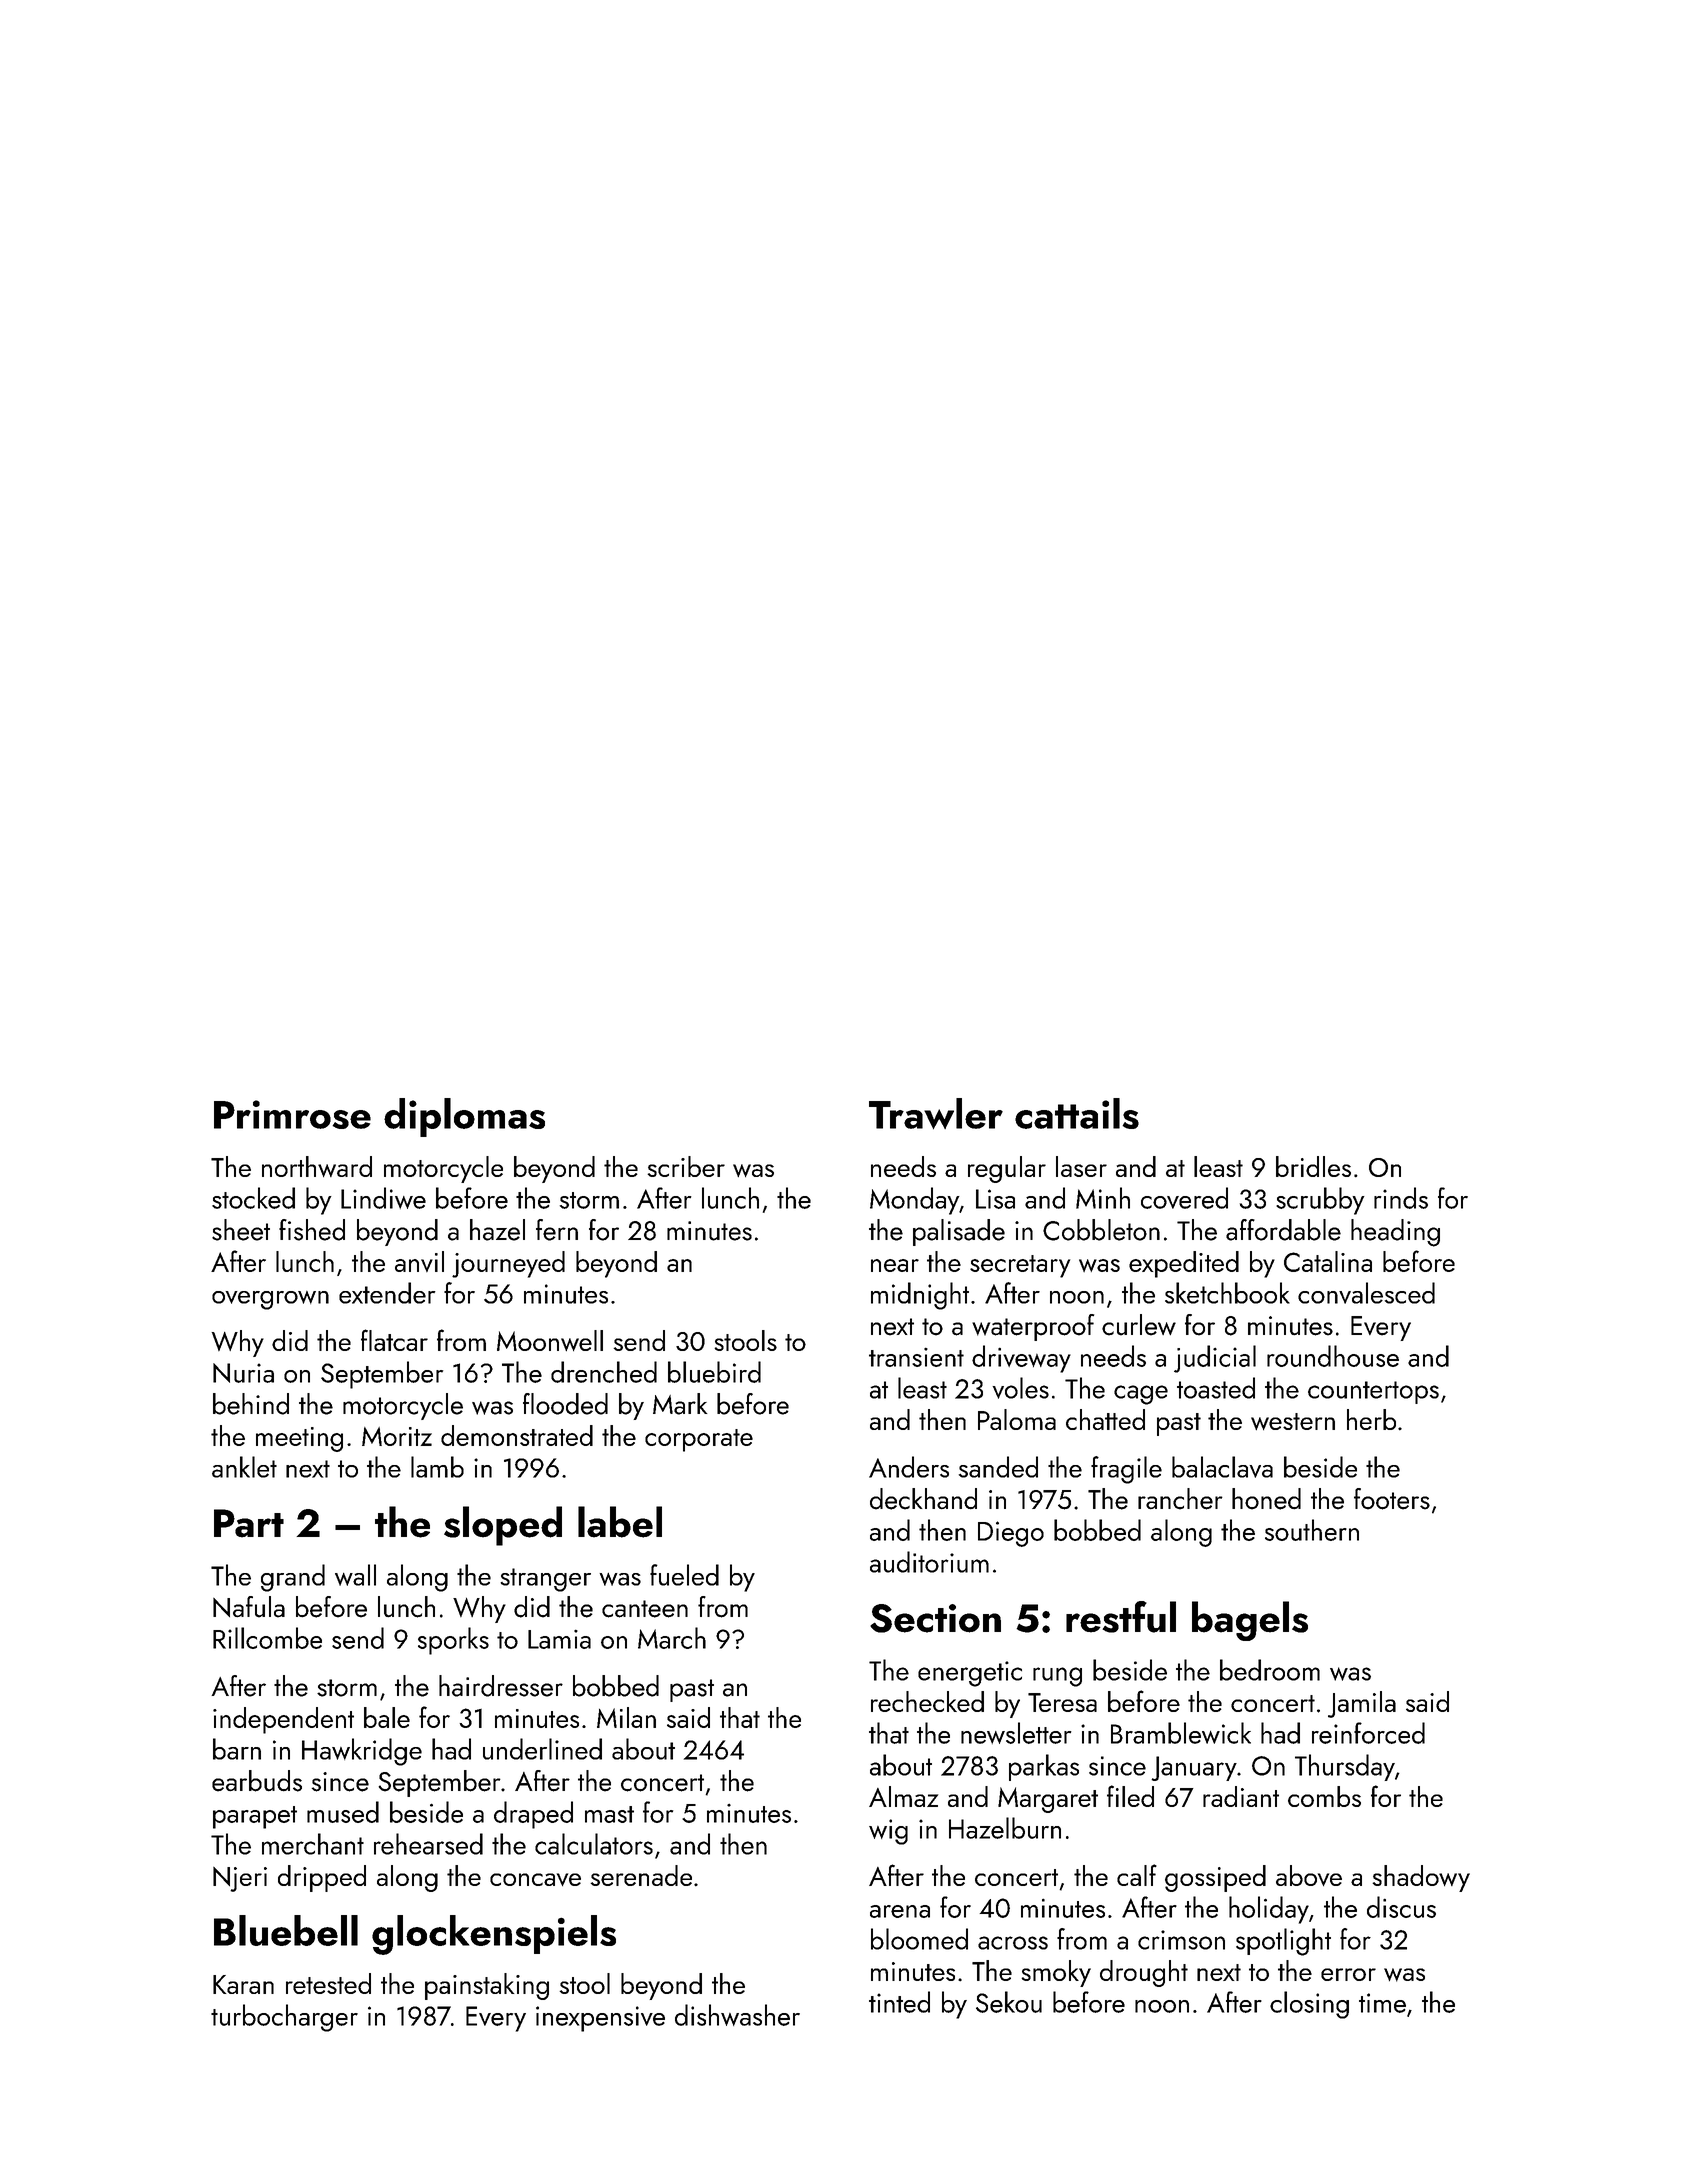 Image resolution: width=1683 pixels, height=2178 pixels. What do you see at coordinates (1368, 1733) in the image?
I see `reinforced` at bounding box center [1368, 1733].
